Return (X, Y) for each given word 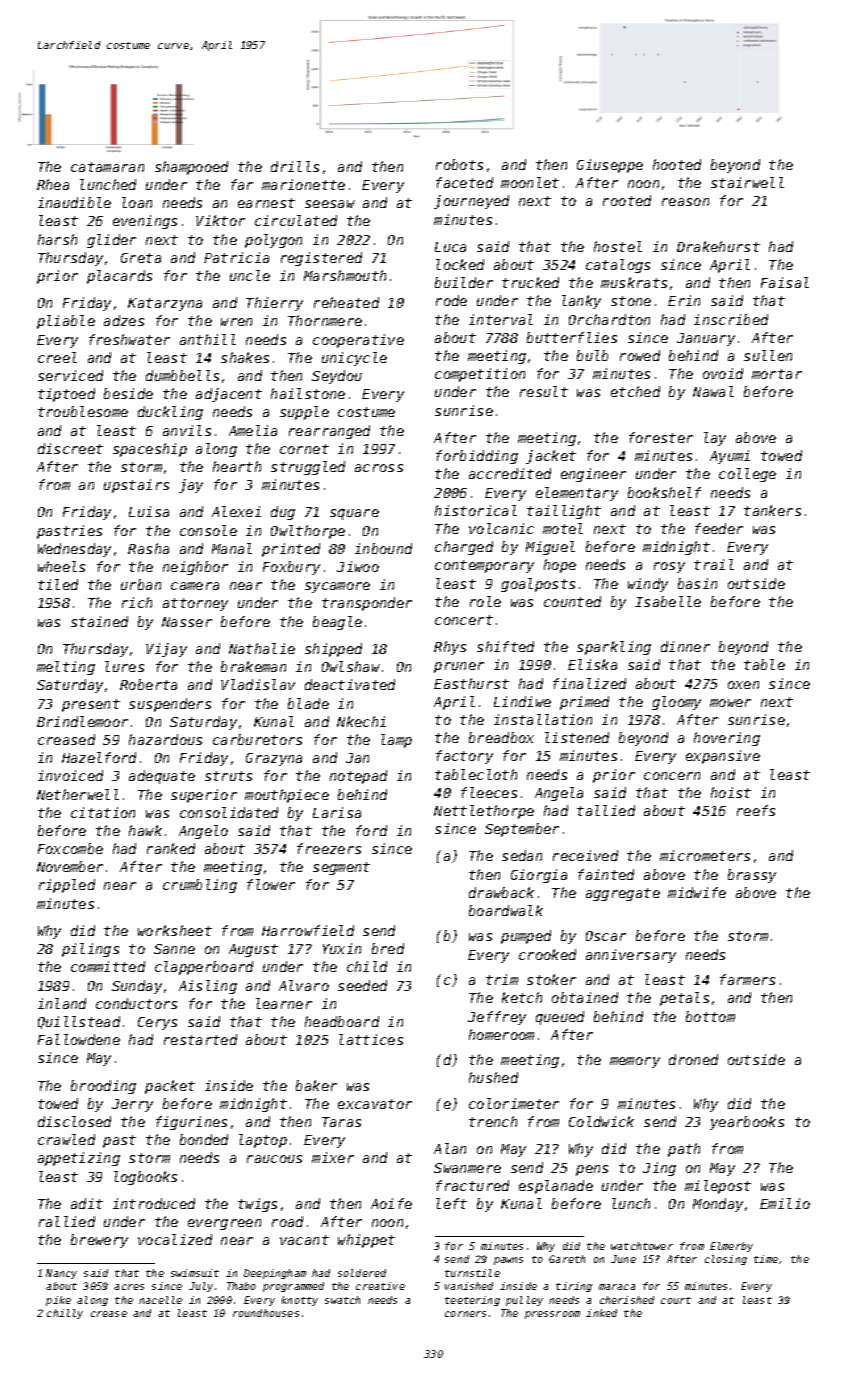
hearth (237, 466)
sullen (768, 355)
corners (465, 1314)
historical (476, 510)
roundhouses (266, 1313)
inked (601, 1313)
